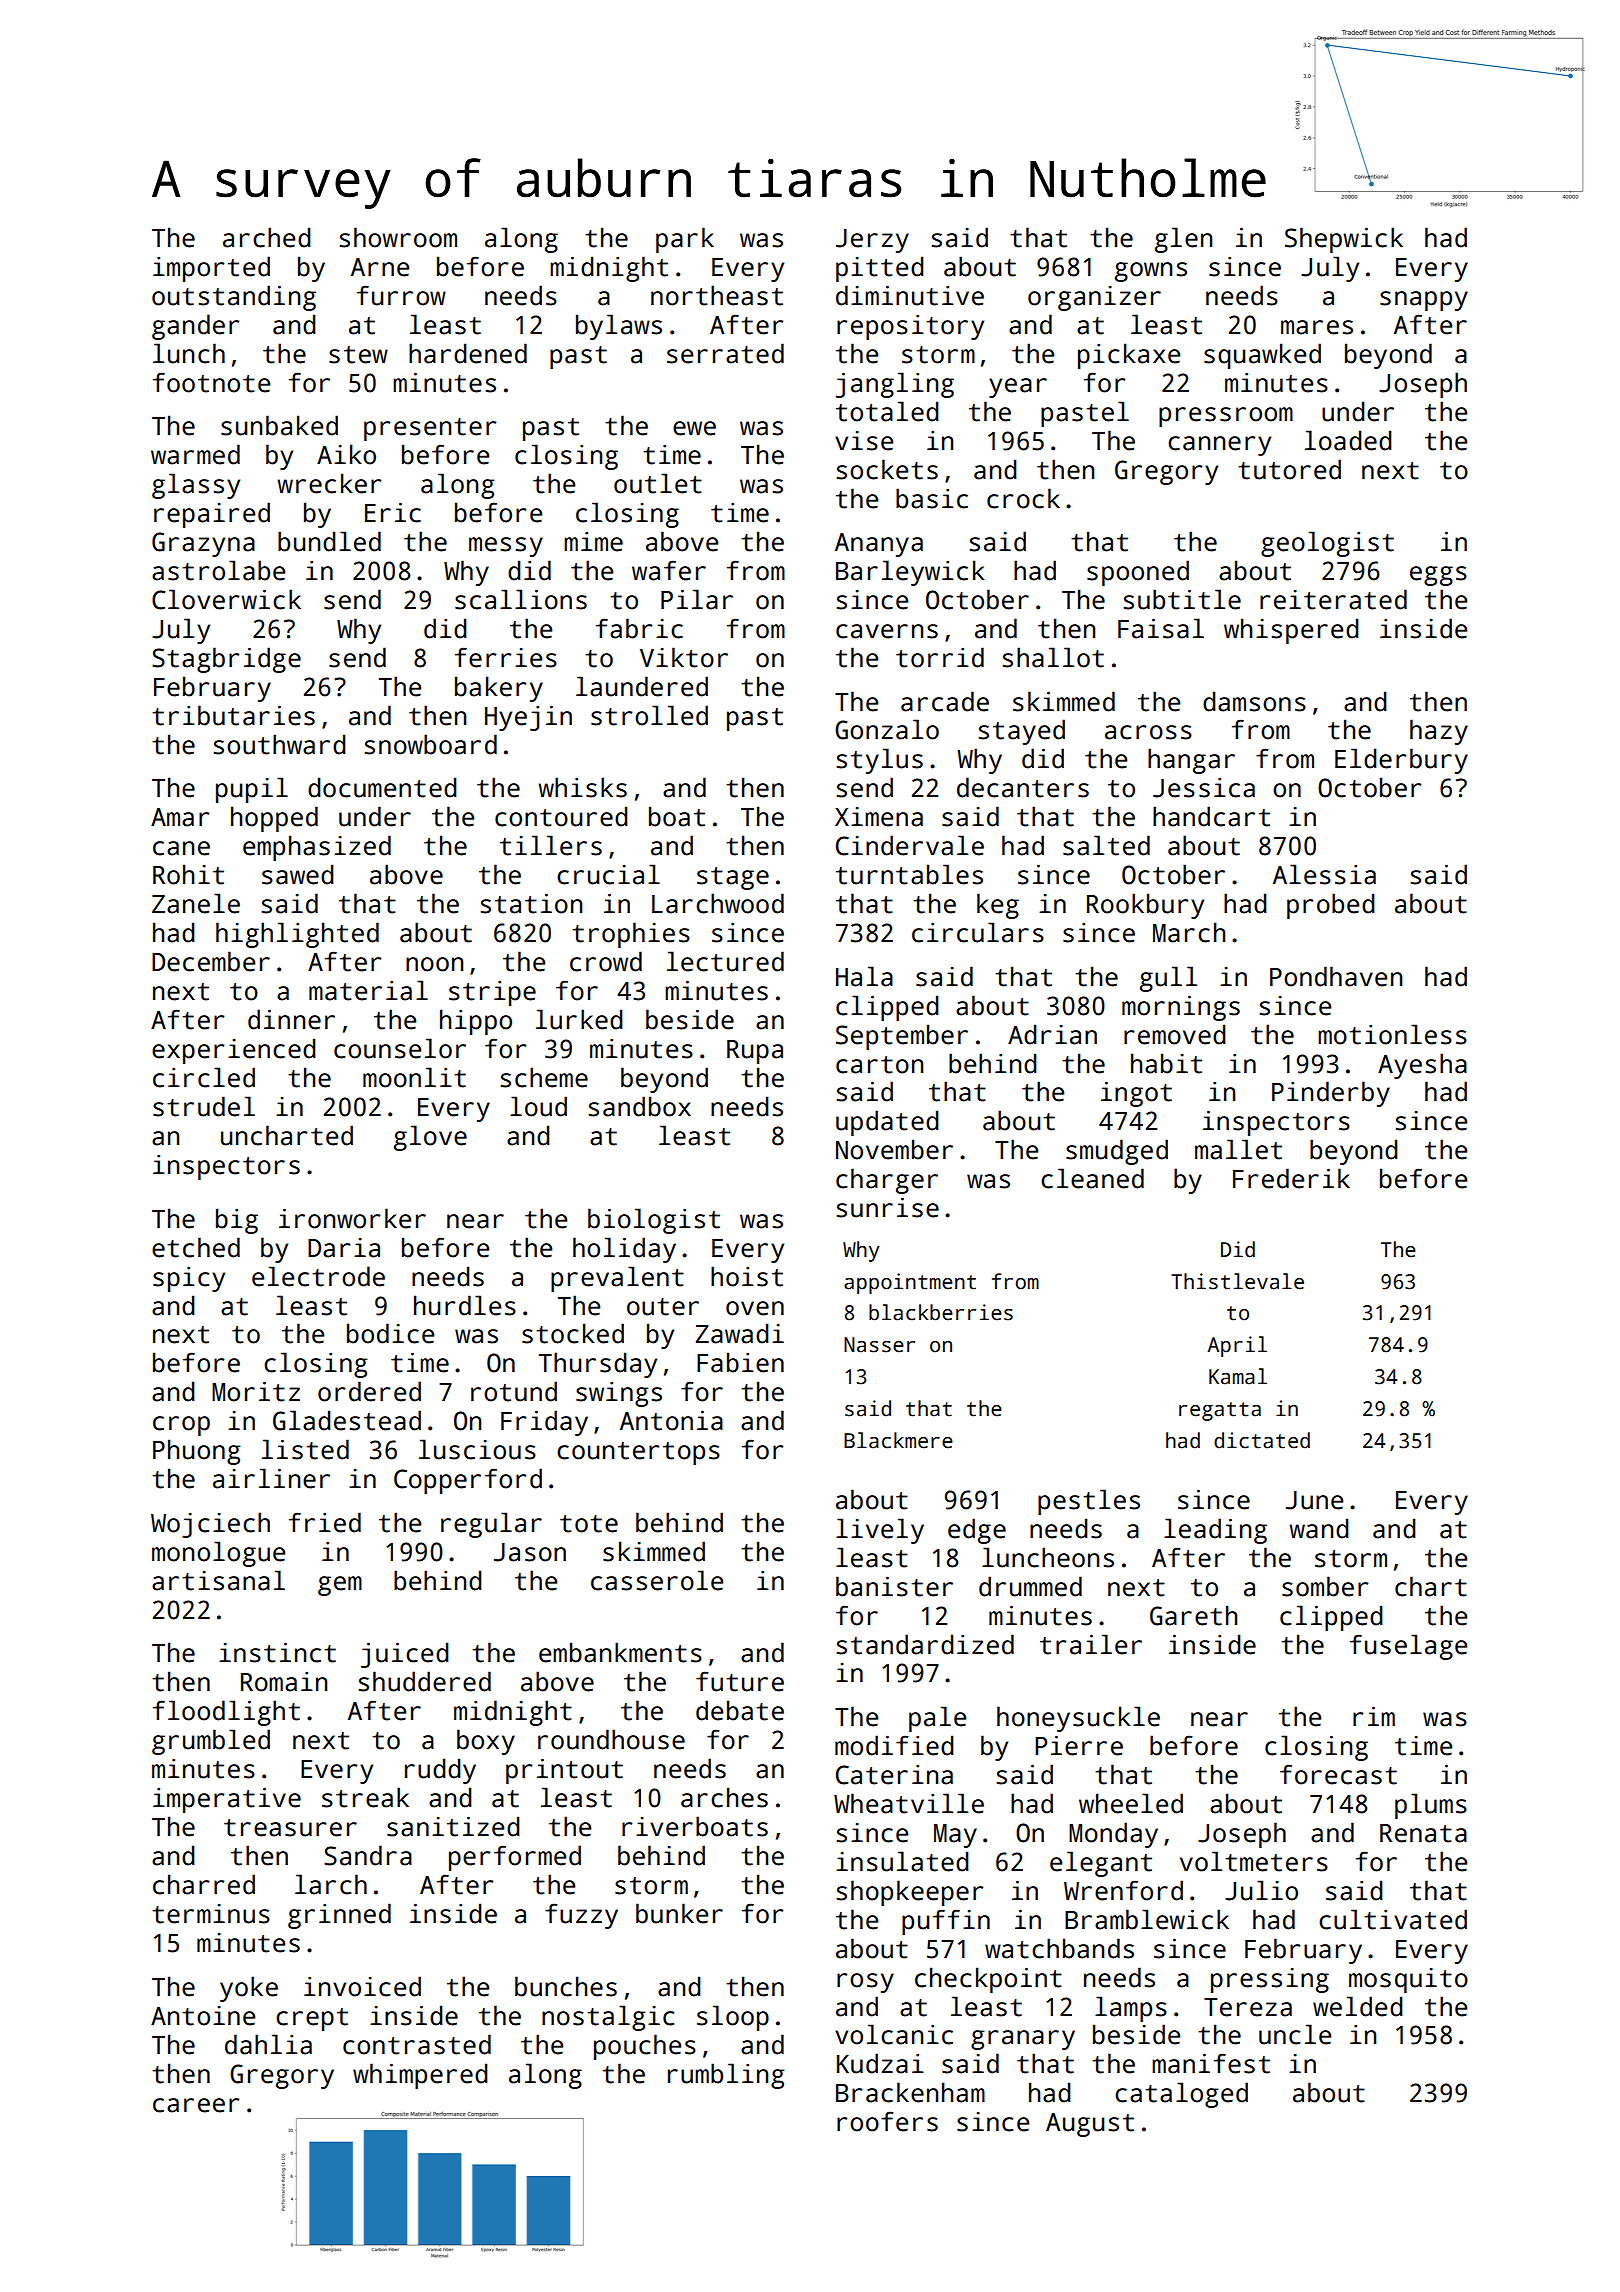 This image has height=2292, width=1620. I want to click on serrated, so click(725, 353).
